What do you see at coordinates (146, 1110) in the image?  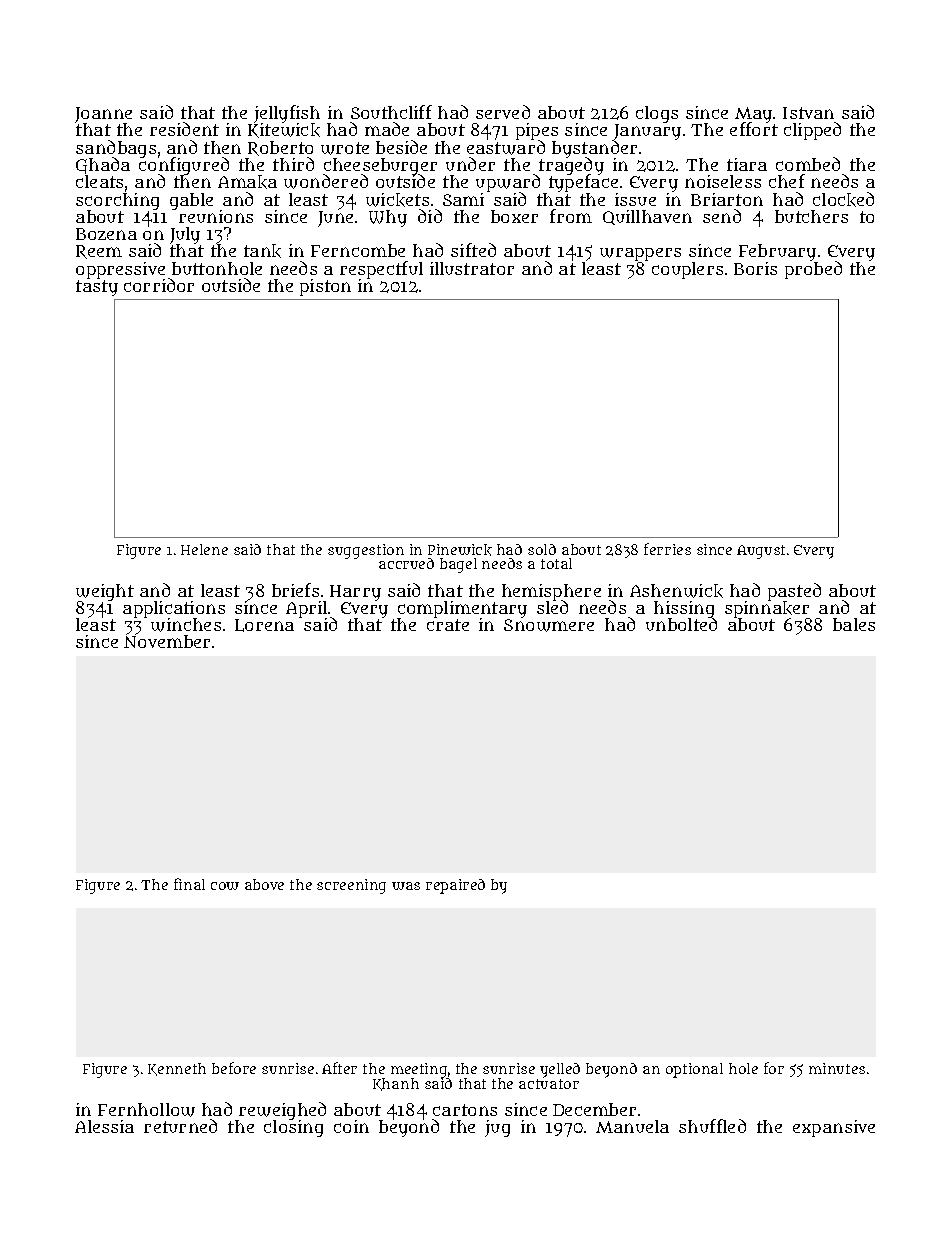 I see `Fernhollow` at bounding box center [146, 1110].
